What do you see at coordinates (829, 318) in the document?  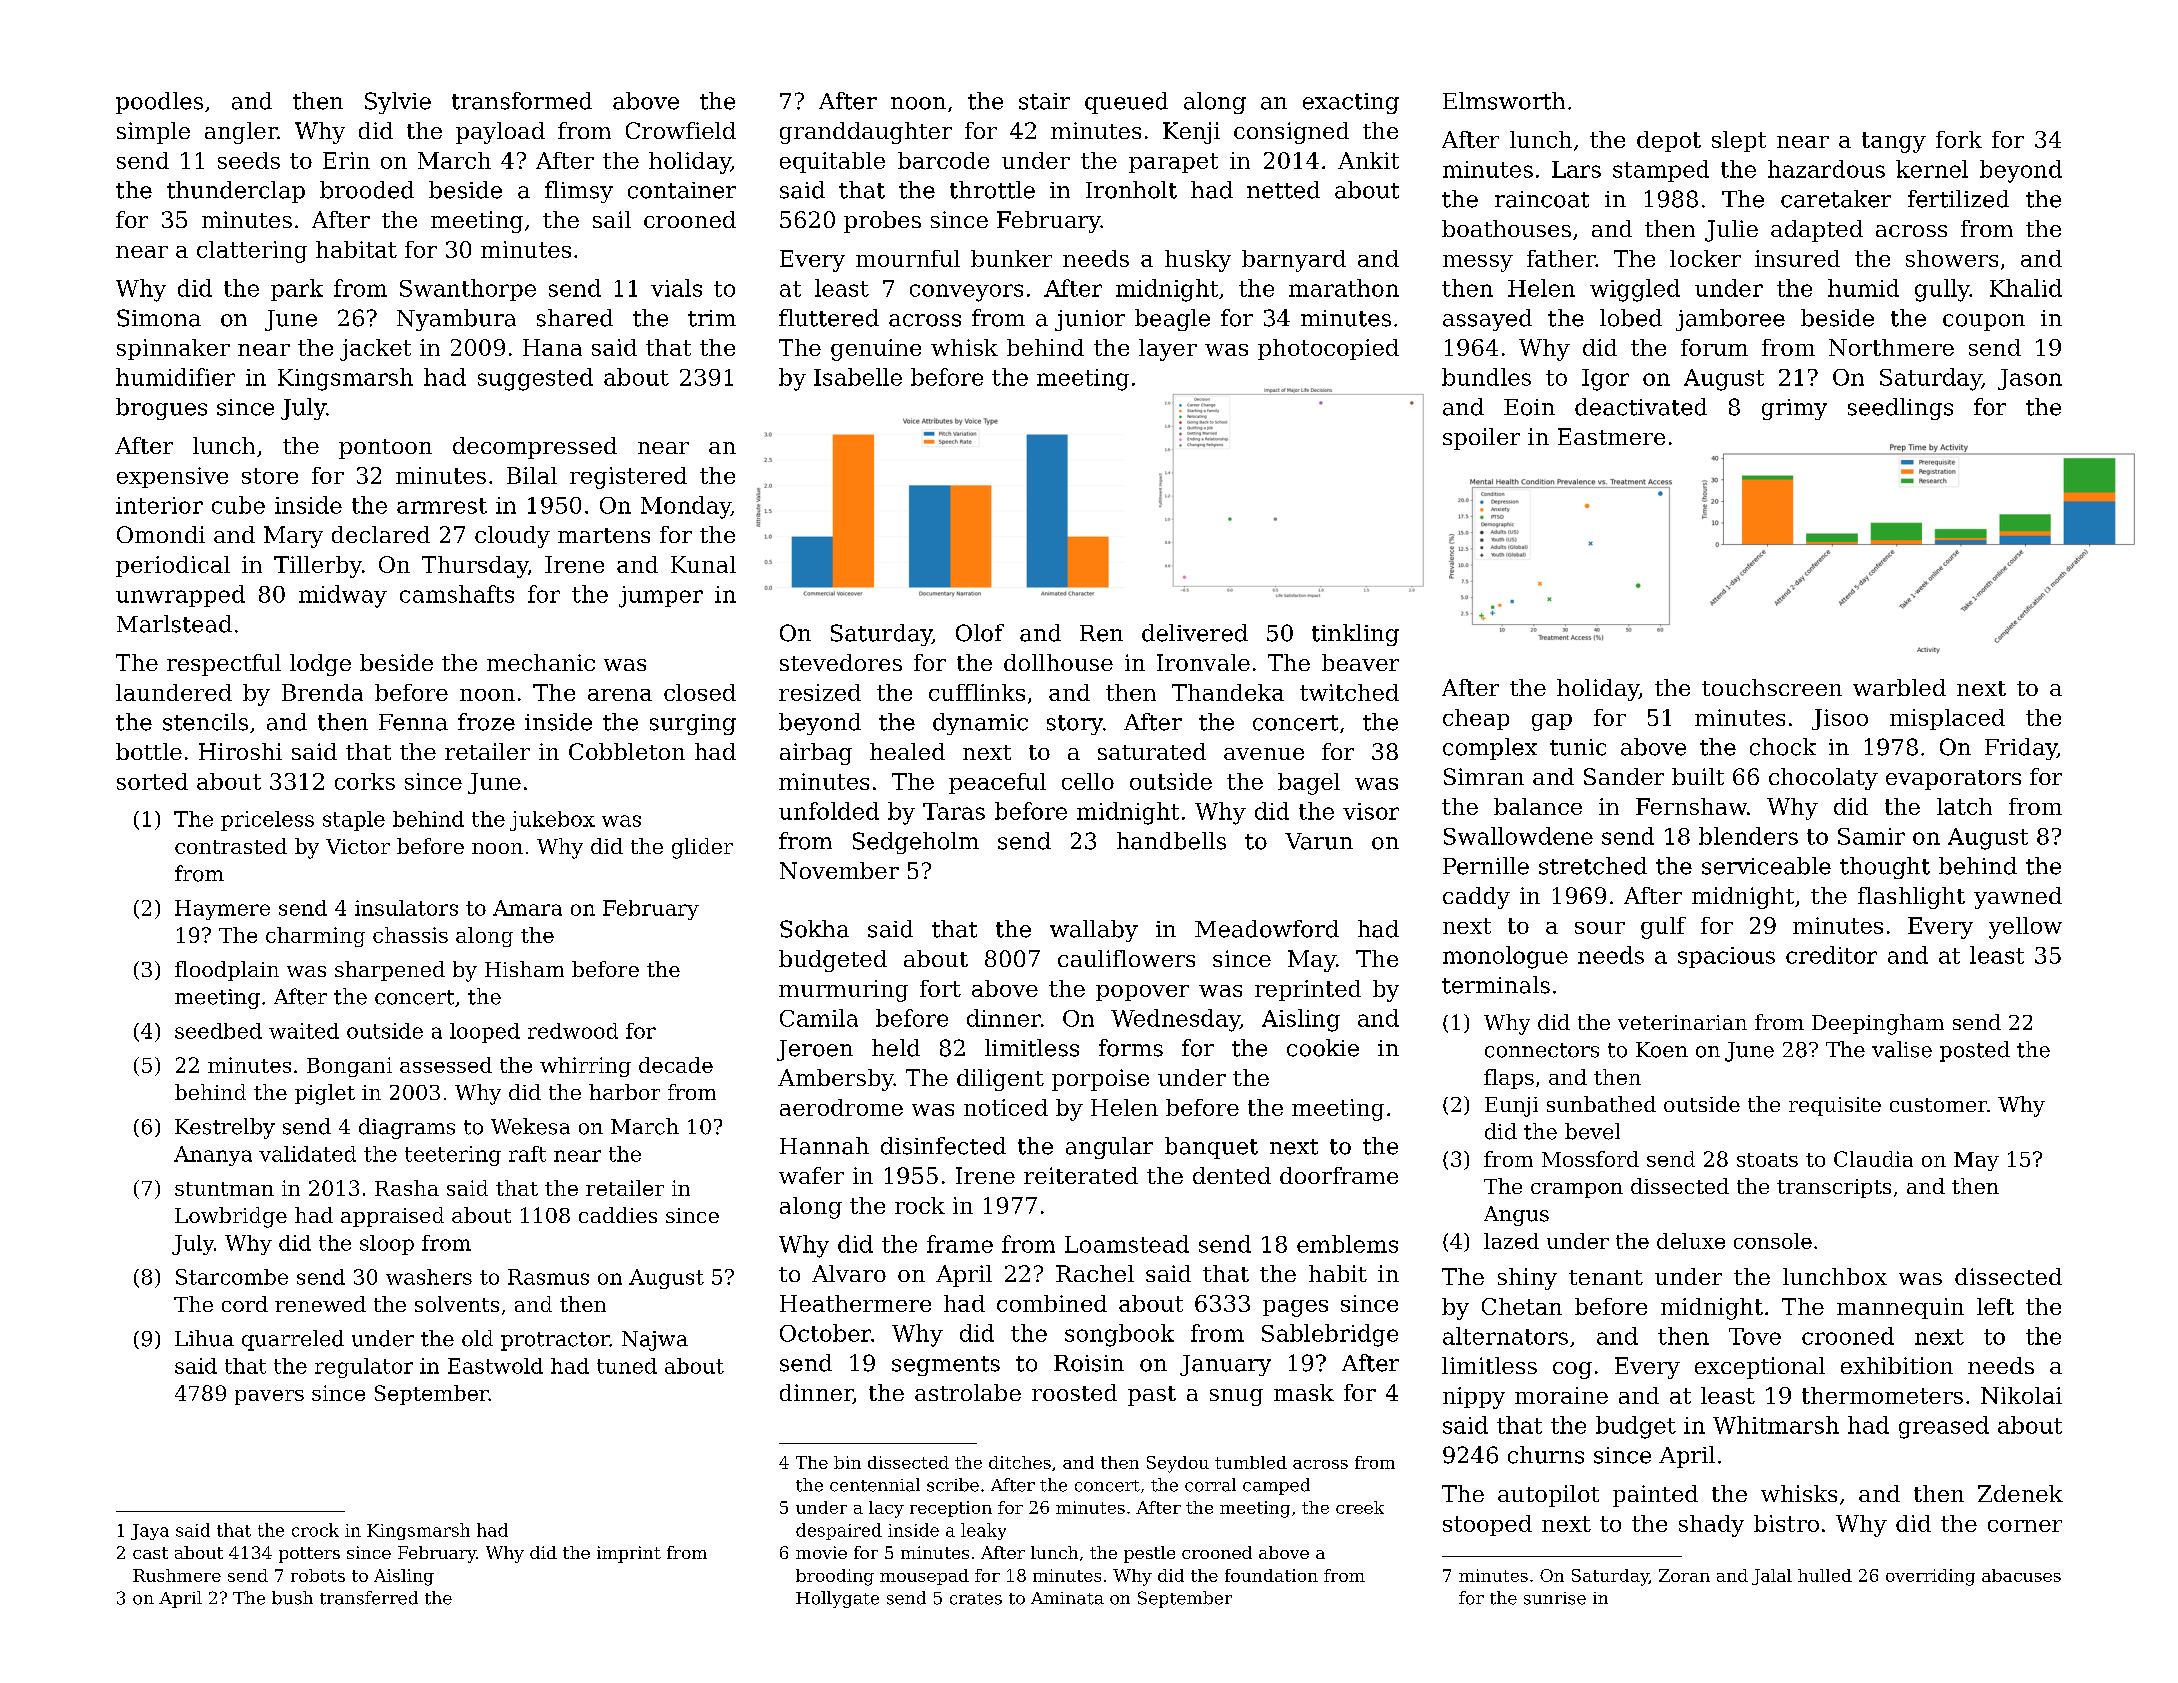 I see `fluttered` at bounding box center [829, 318].
